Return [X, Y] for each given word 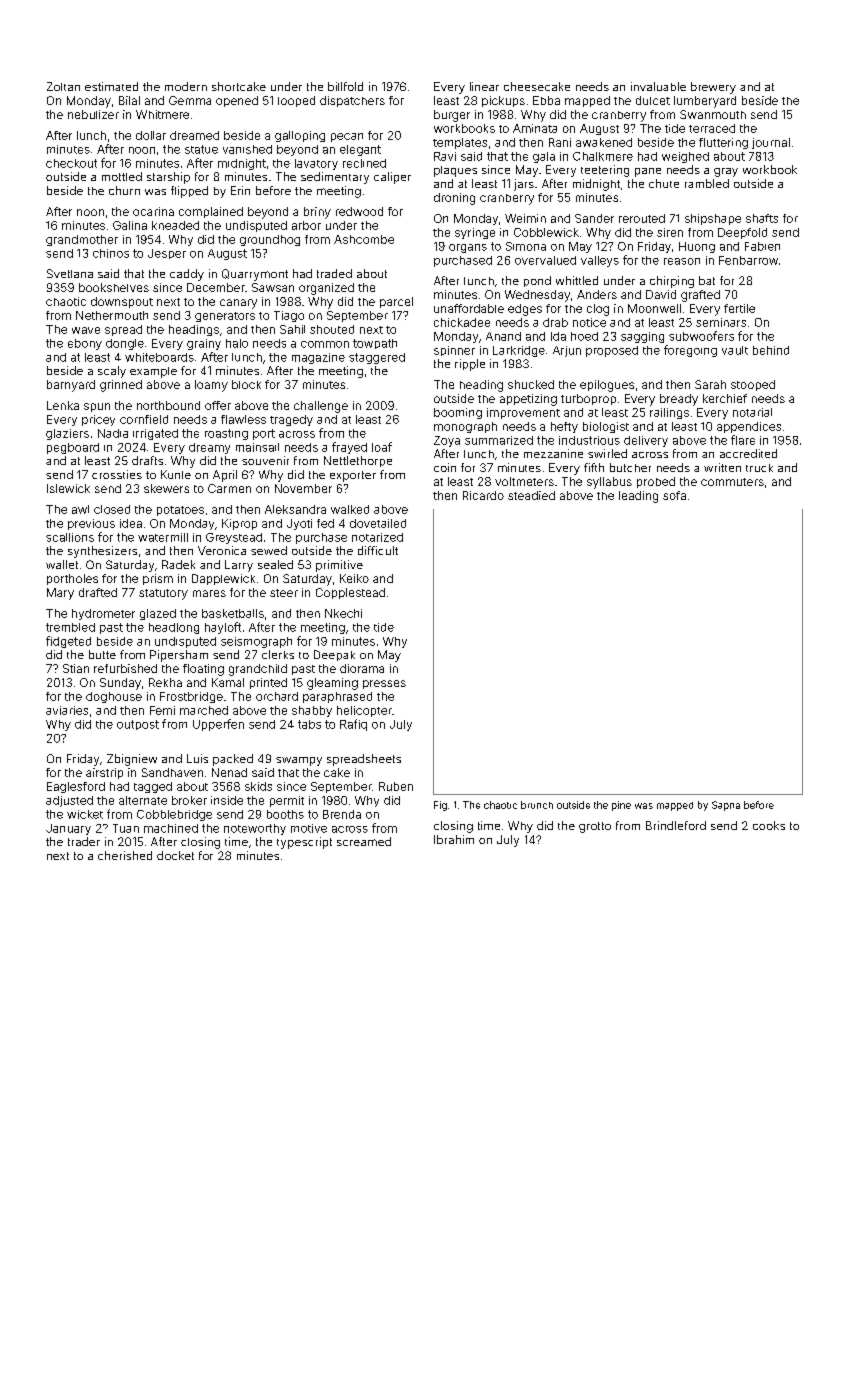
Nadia [113, 433]
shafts [762, 218]
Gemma [190, 100]
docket [175, 855]
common [325, 344]
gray [726, 172]
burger [452, 116]
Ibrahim [454, 839]
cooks [769, 825]
